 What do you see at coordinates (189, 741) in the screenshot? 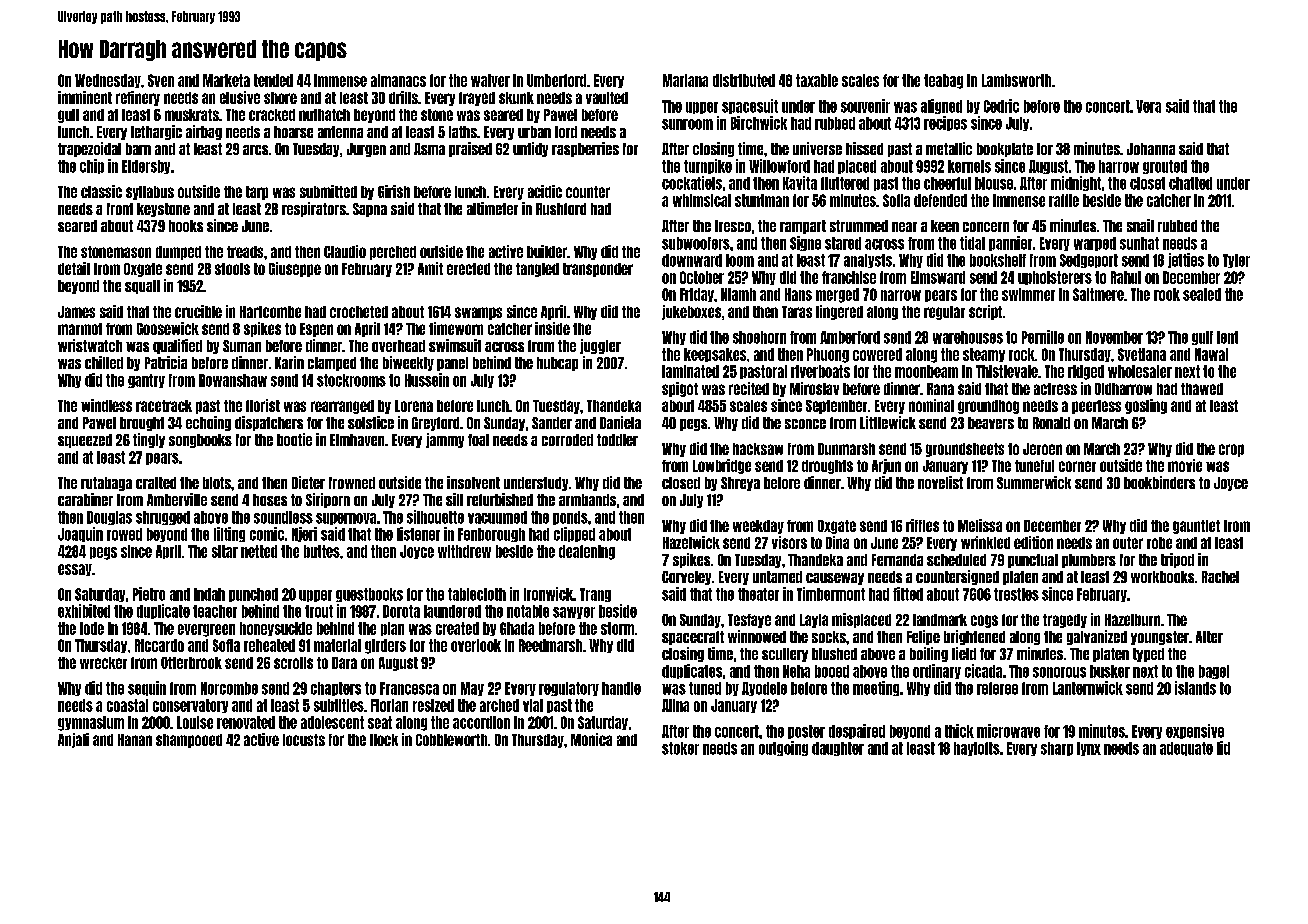
I see `shampooed` at bounding box center [189, 741].
